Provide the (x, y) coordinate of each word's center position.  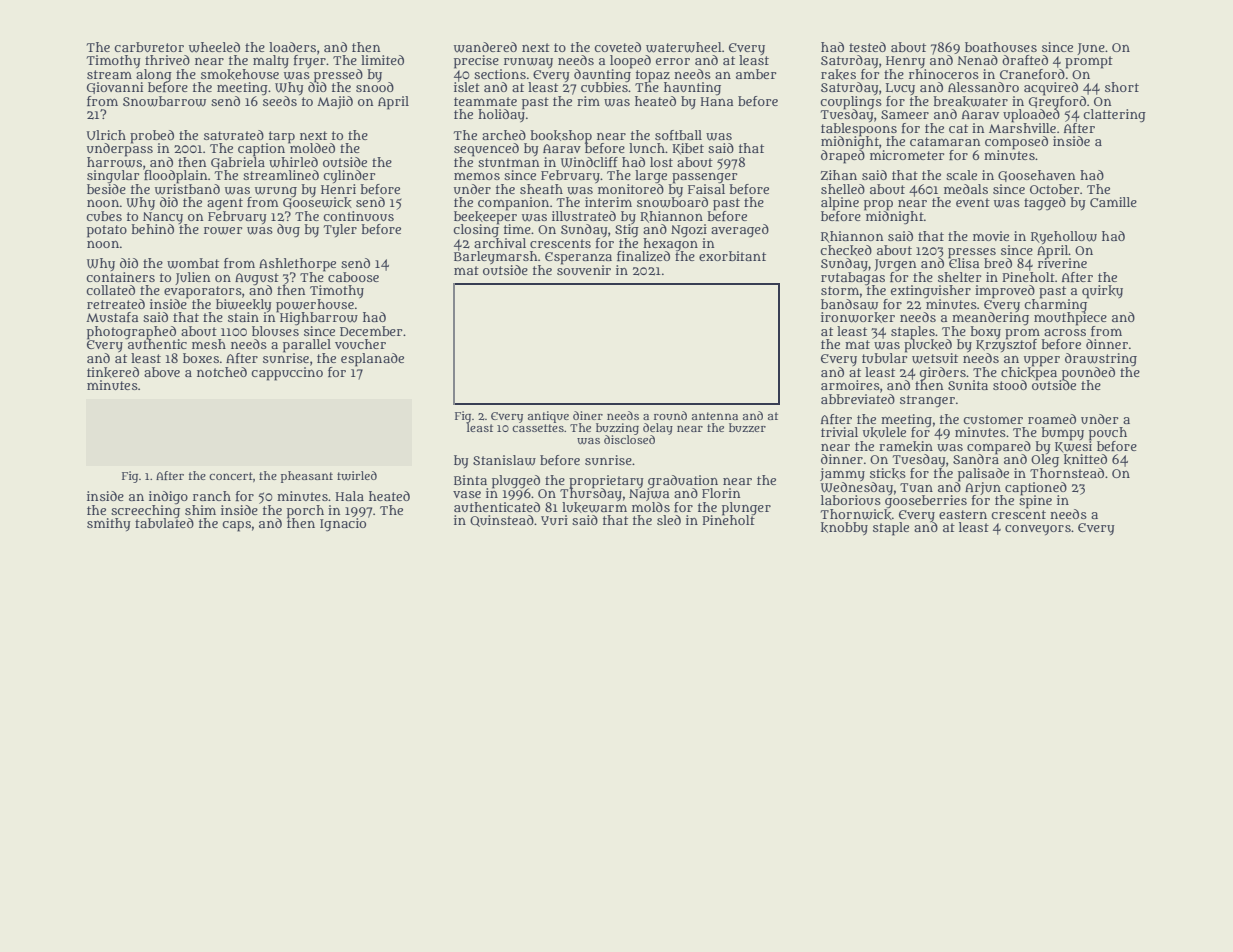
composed (1016, 143)
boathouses (1001, 47)
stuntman (508, 162)
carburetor (149, 47)
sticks (888, 473)
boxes (201, 358)
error (673, 61)
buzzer (747, 427)
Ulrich (106, 135)
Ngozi (689, 230)
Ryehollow (1064, 237)
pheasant (307, 477)
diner (588, 415)
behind (153, 229)
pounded (1088, 373)
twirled (357, 476)
